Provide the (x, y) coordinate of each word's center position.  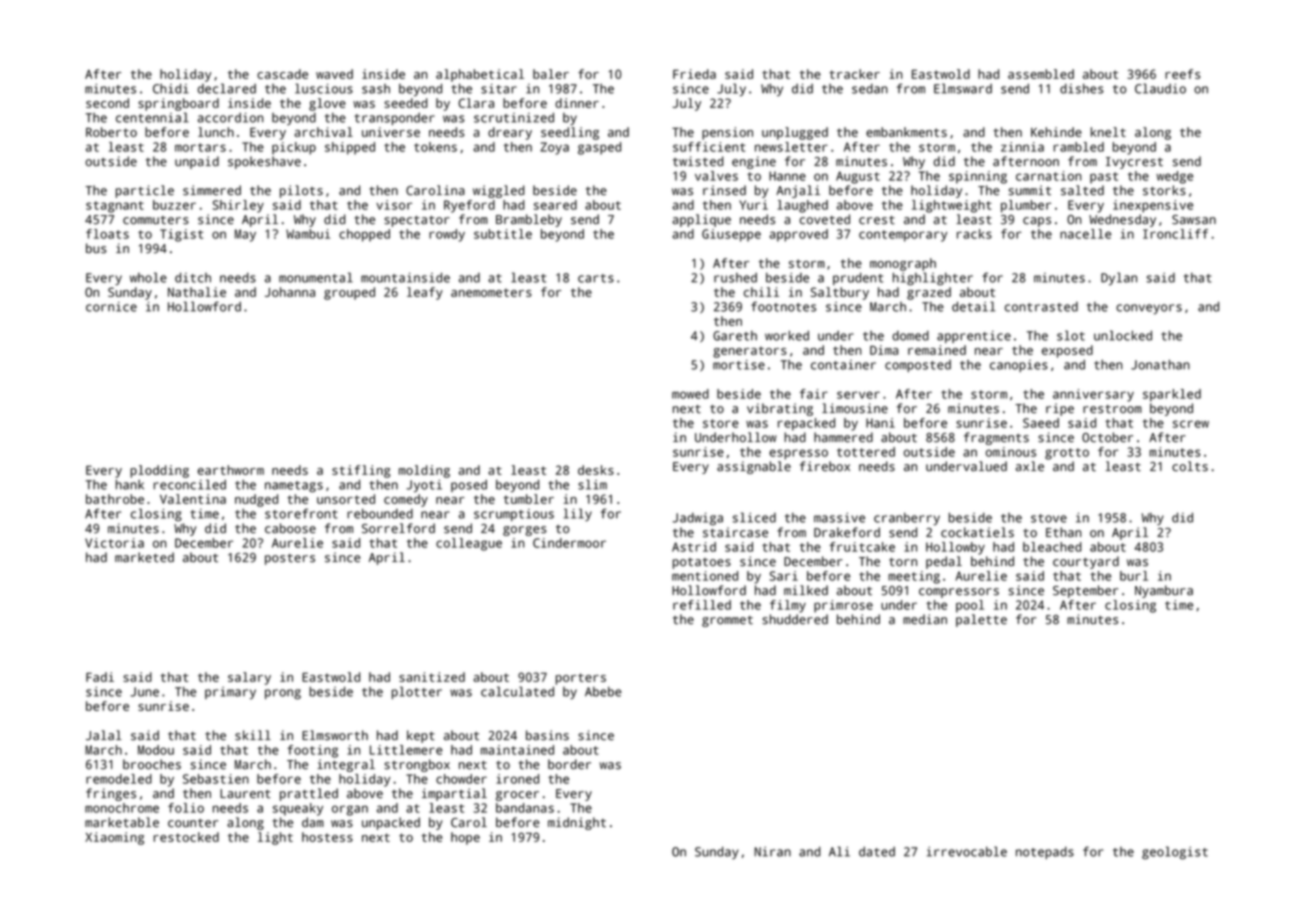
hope (465, 838)
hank (130, 484)
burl (1134, 576)
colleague (469, 544)
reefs (1182, 74)
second (107, 103)
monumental (316, 277)
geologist (1175, 853)
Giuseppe (731, 235)
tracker (854, 74)
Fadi (100, 677)
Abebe (603, 692)
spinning (978, 177)
